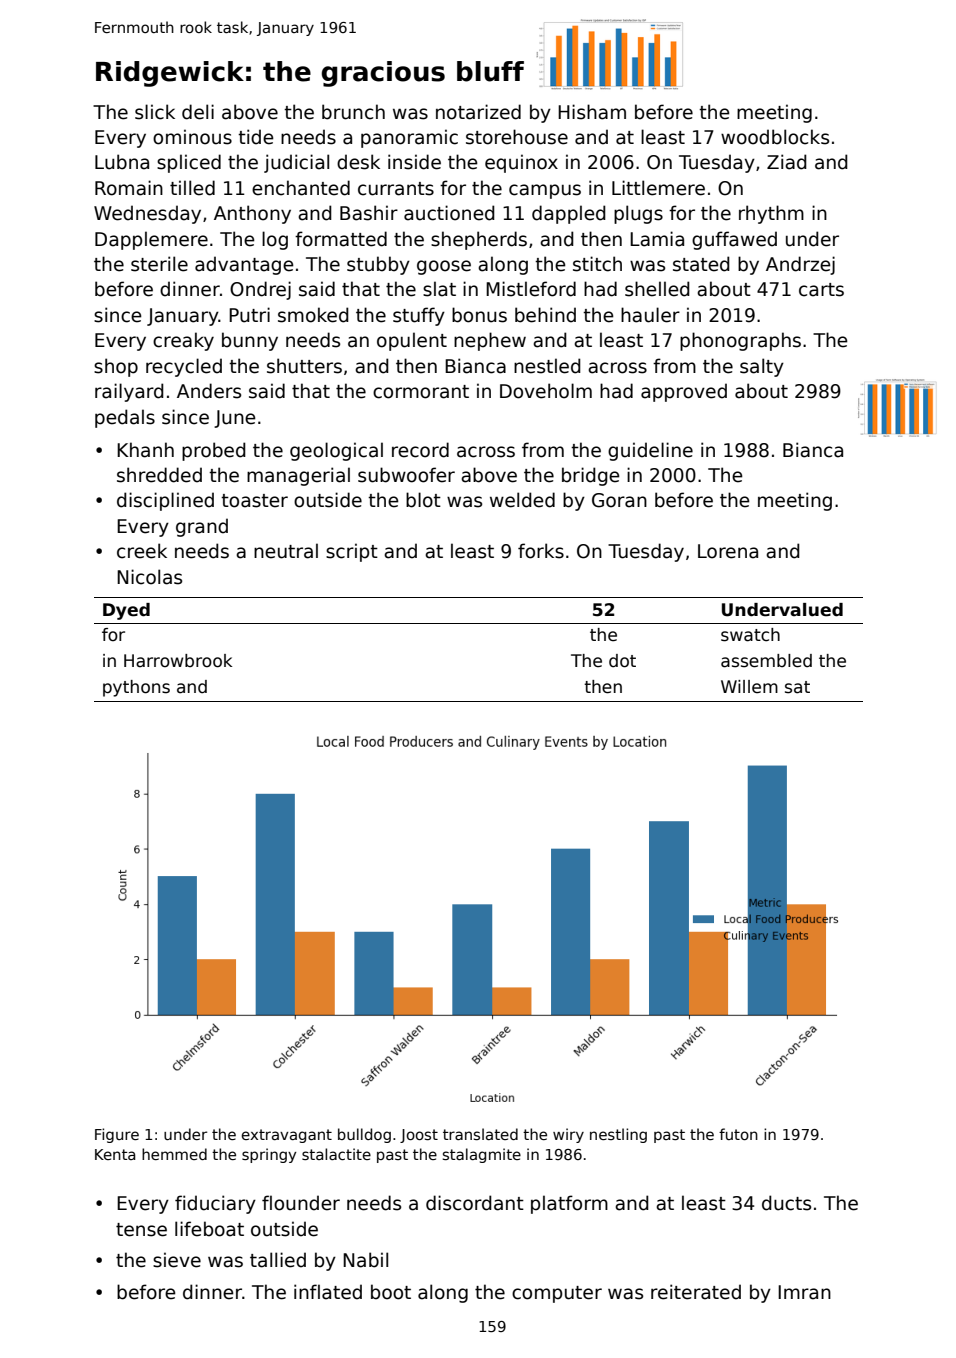 The height and width of the image is (1358, 956). Describe the element at coordinates (750, 635) in the image. I see `swatch` at that location.
